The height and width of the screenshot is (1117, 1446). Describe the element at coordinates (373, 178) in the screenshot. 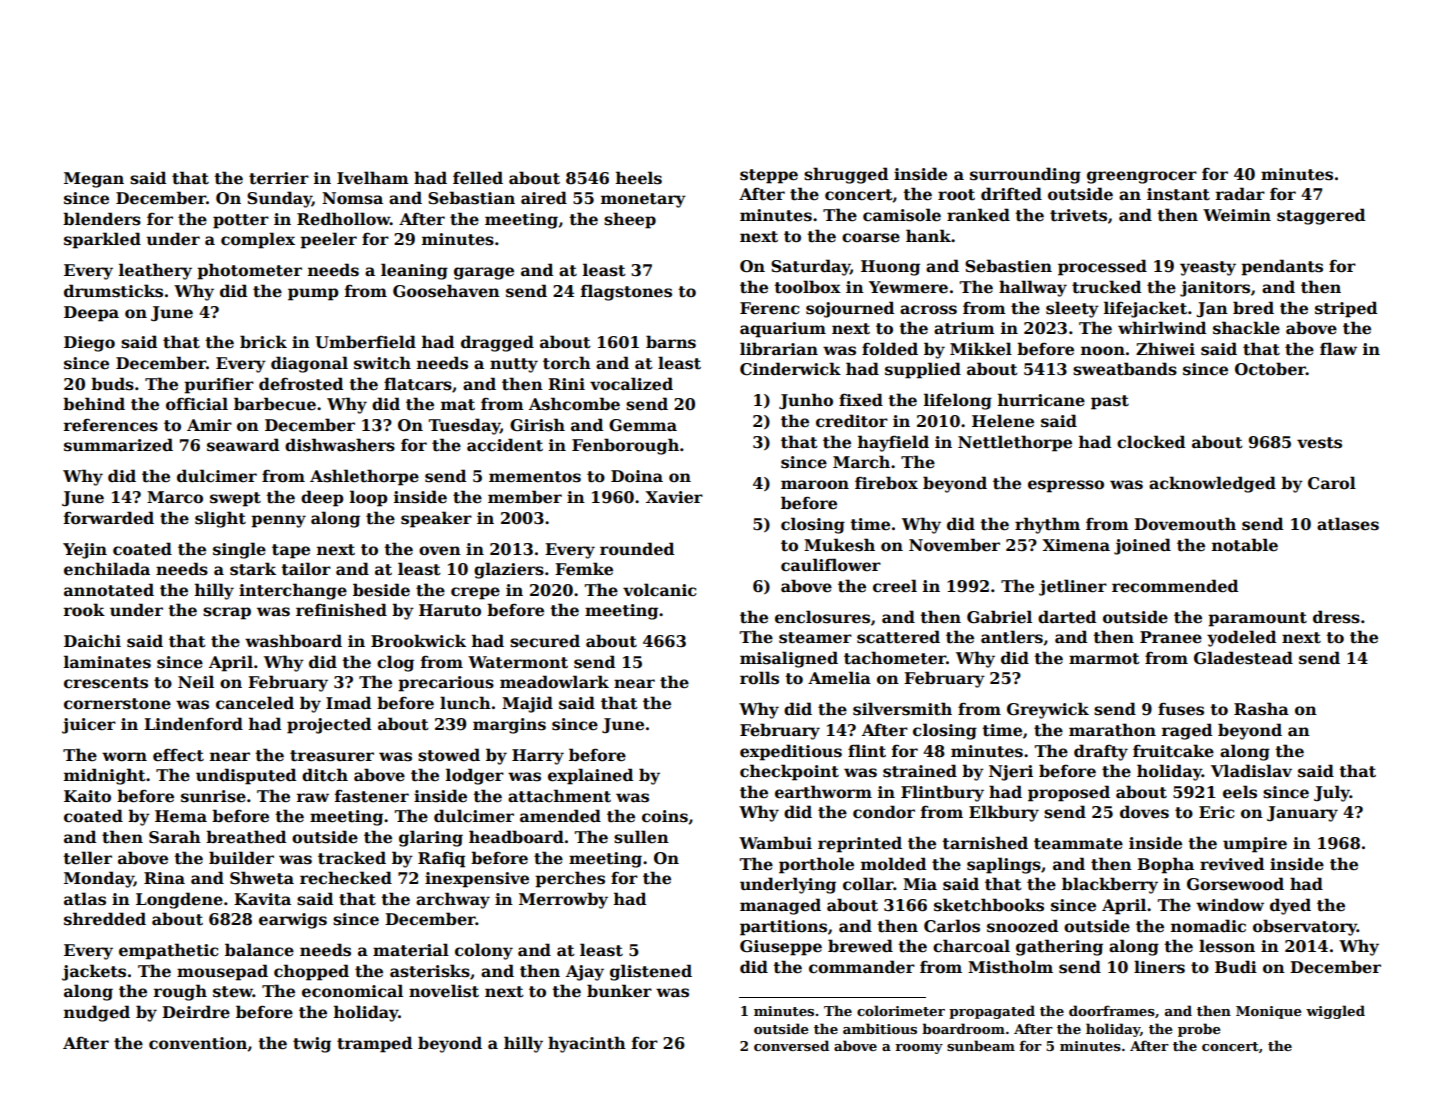

I see `Ivelham` at that location.
